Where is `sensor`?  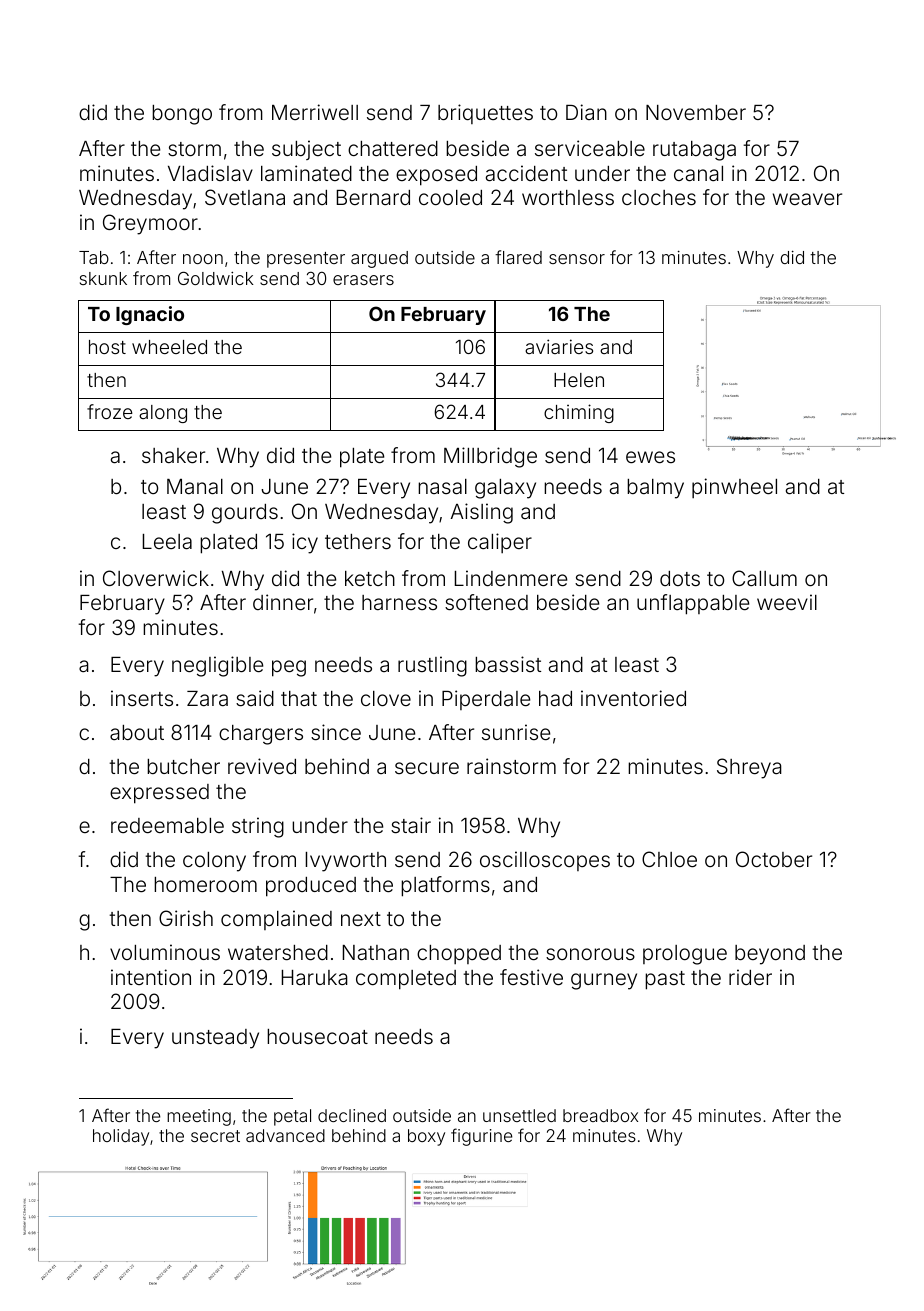 sensor is located at coordinates (577, 259).
